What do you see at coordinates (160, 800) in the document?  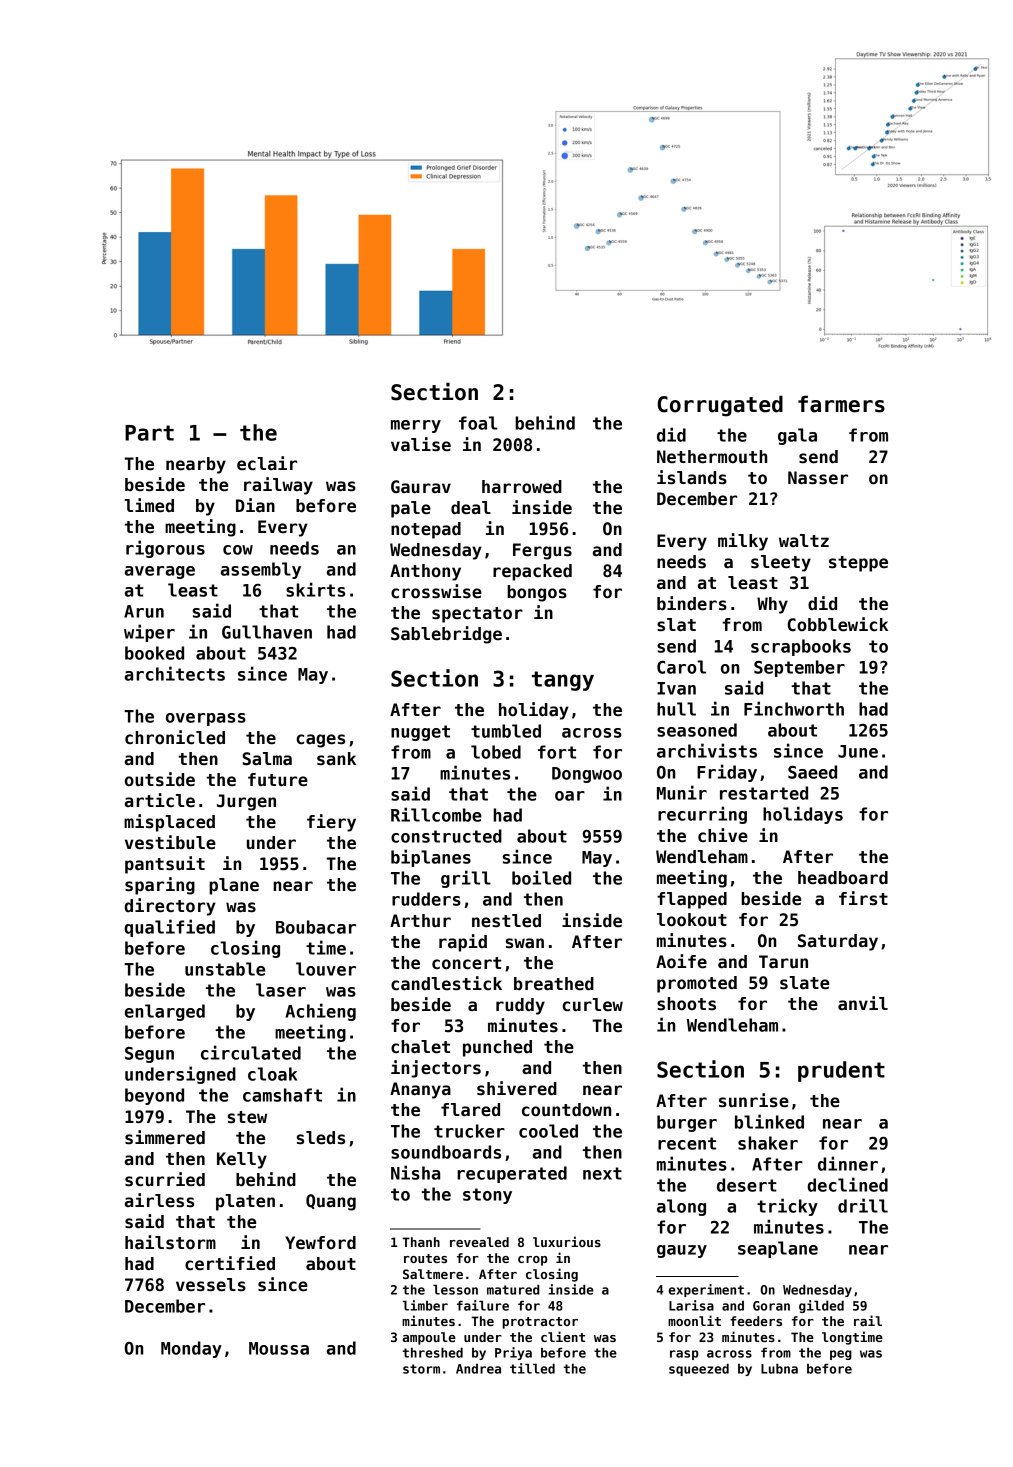 I see `article` at bounding box center [160, 800].
